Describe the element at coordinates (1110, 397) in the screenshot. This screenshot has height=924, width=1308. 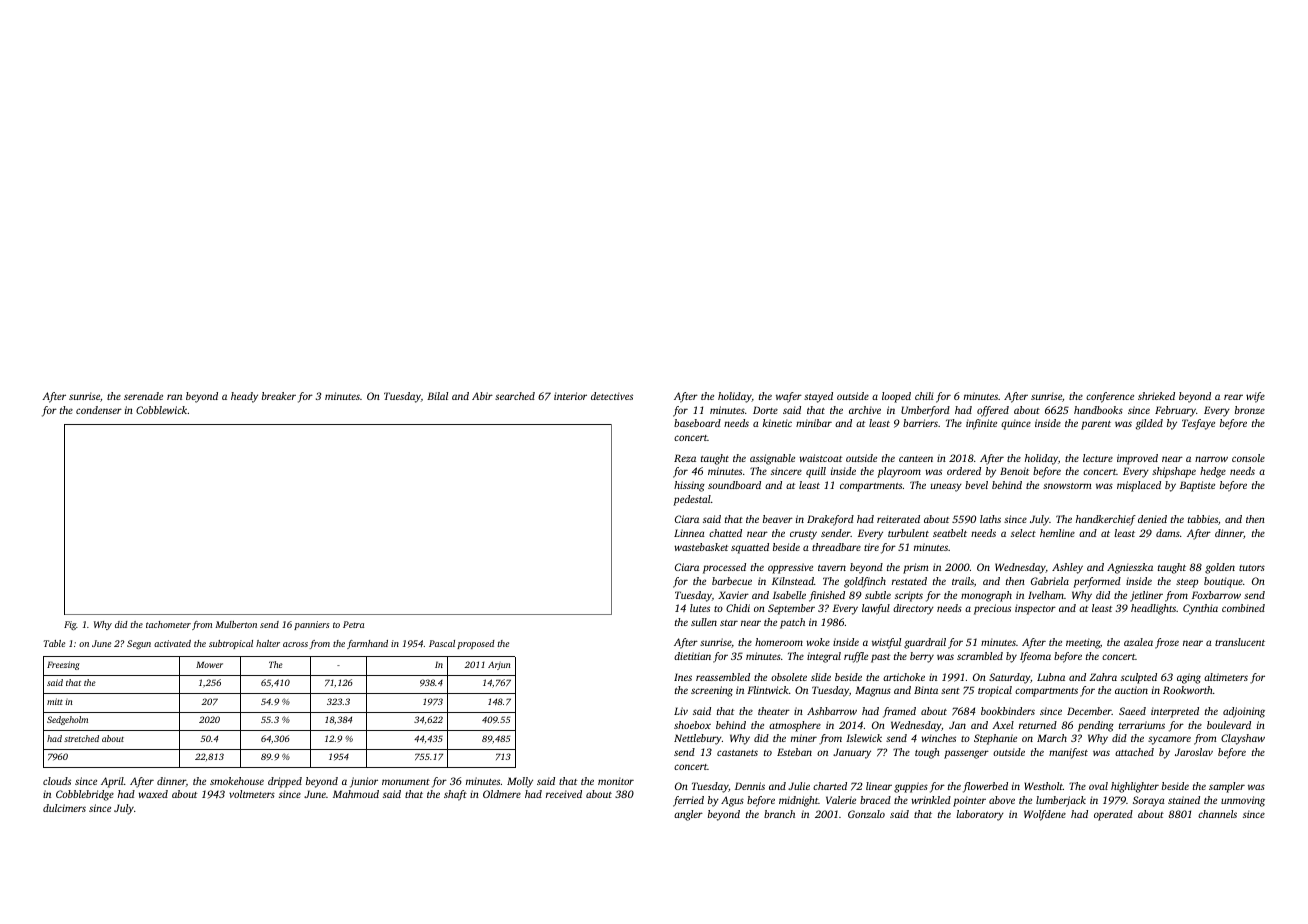
I see `conference` at that location.
